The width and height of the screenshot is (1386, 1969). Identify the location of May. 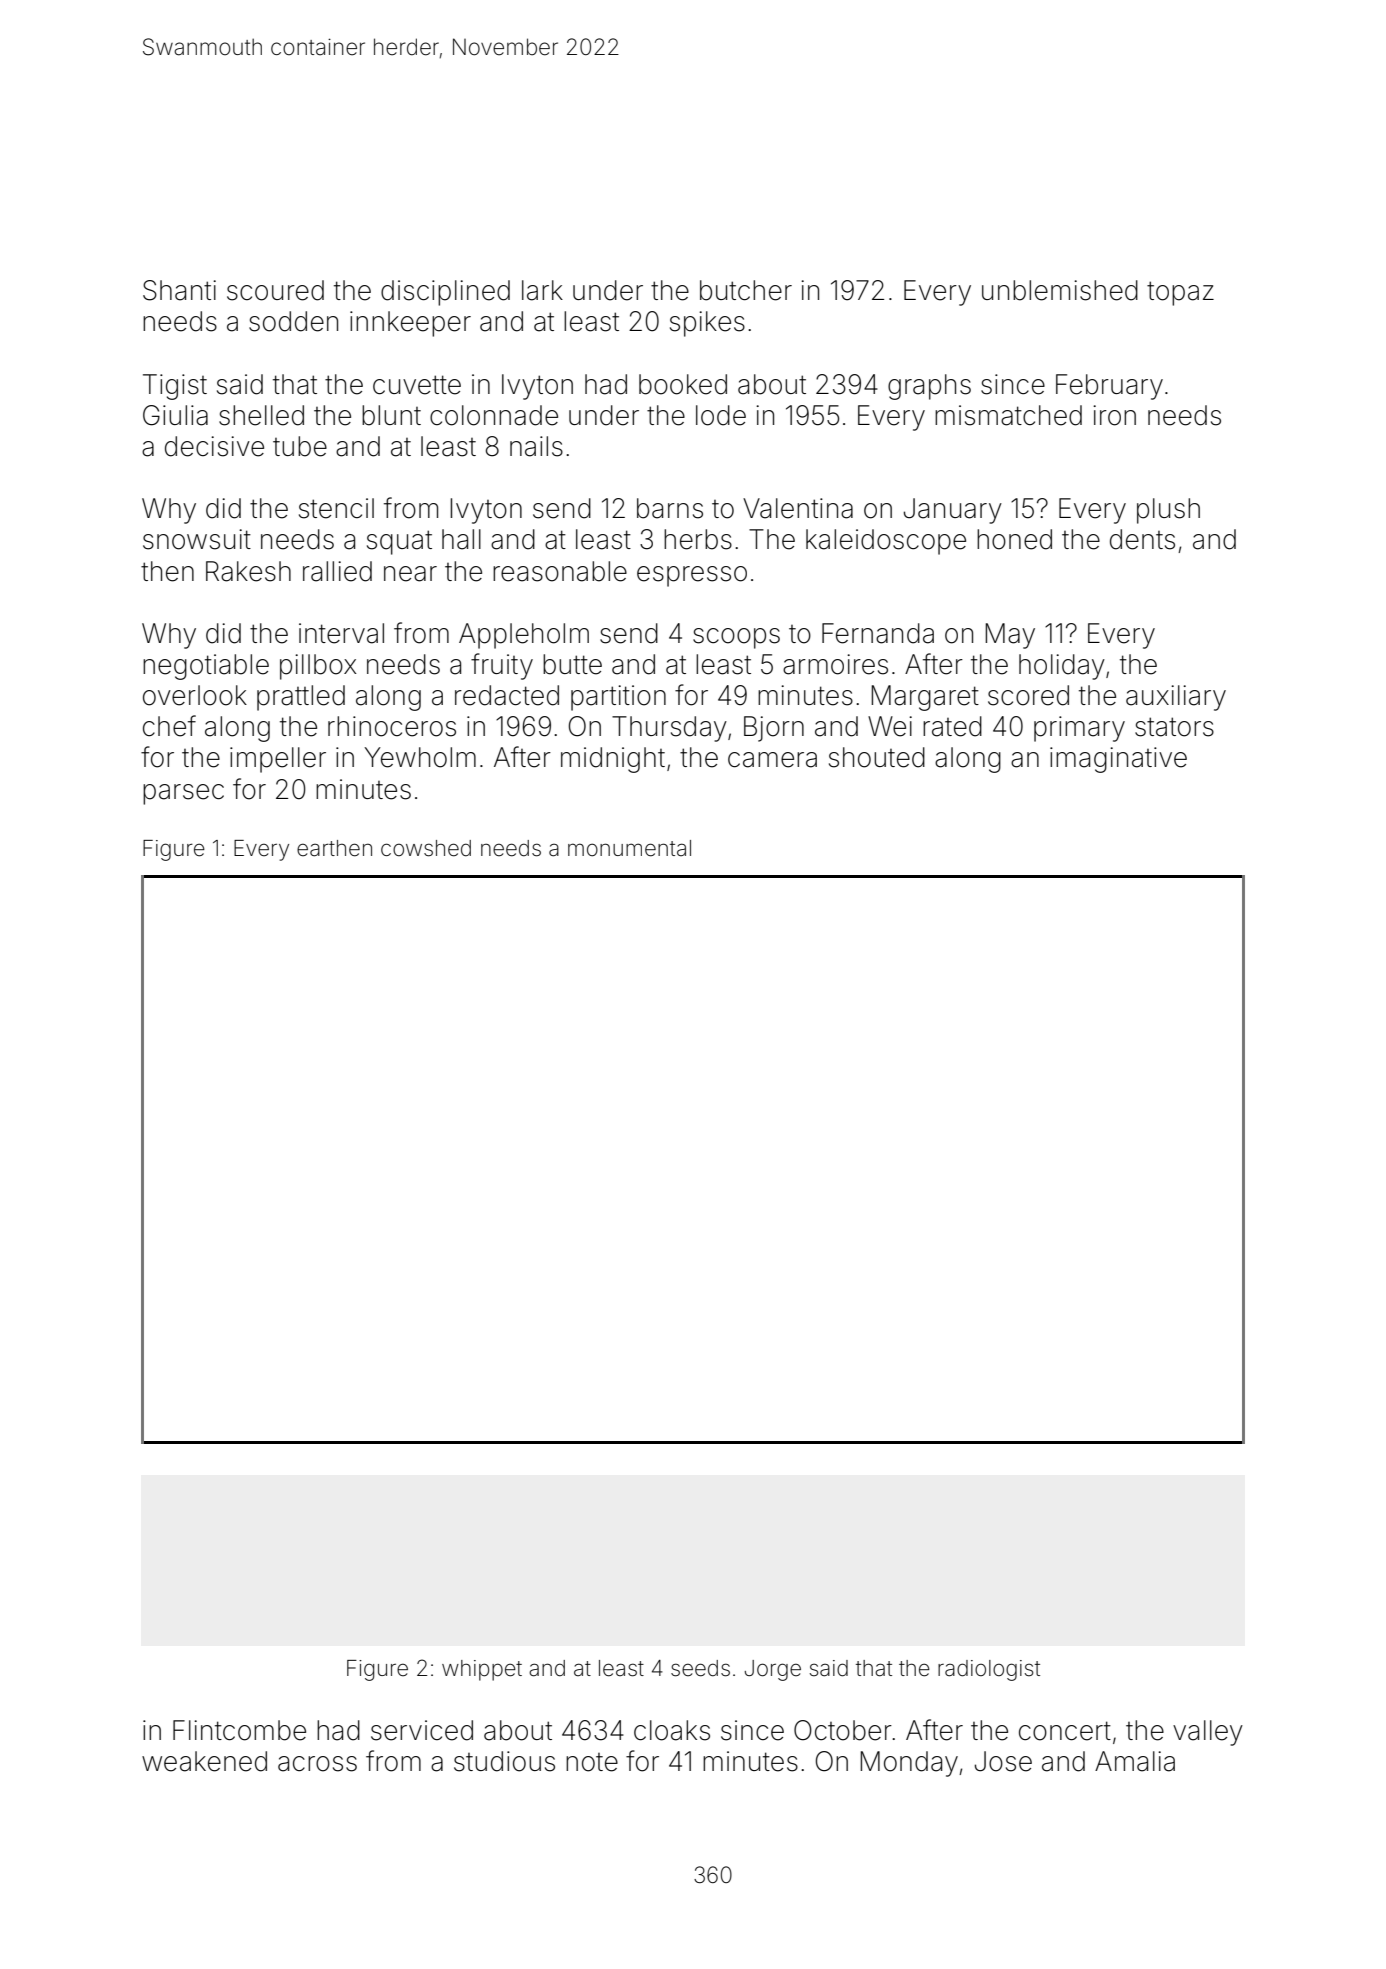
(1010, 636).
